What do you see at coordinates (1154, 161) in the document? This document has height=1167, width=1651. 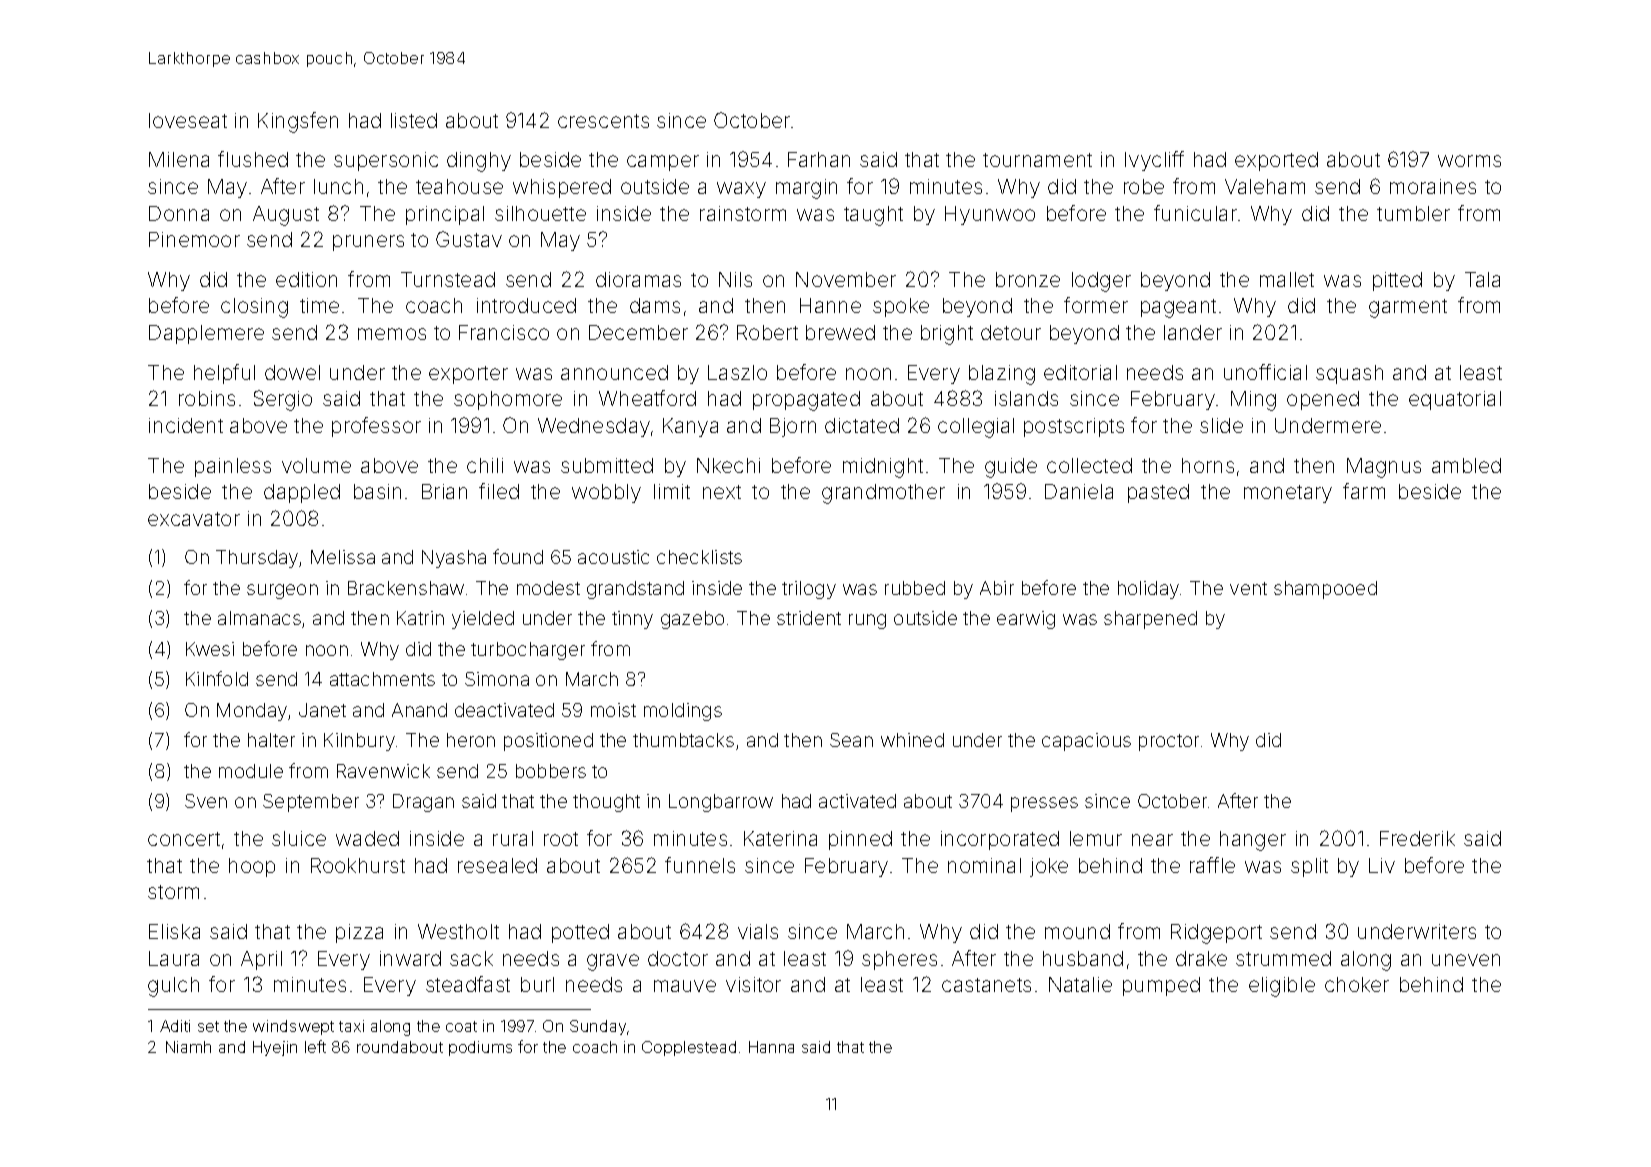 I see `Ivycliff` at bounding box center [1154, 161].
